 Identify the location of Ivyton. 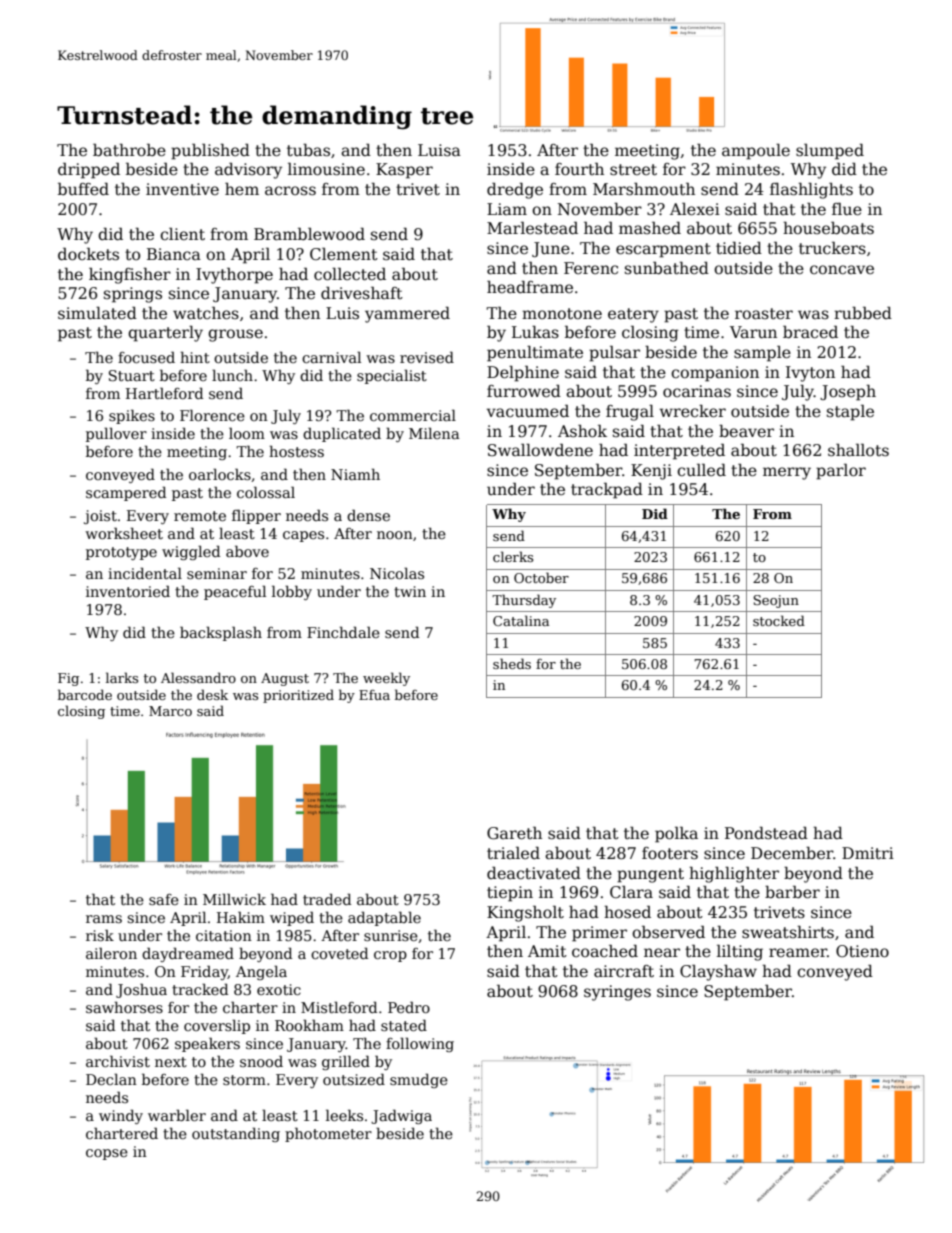
(810, 374).
